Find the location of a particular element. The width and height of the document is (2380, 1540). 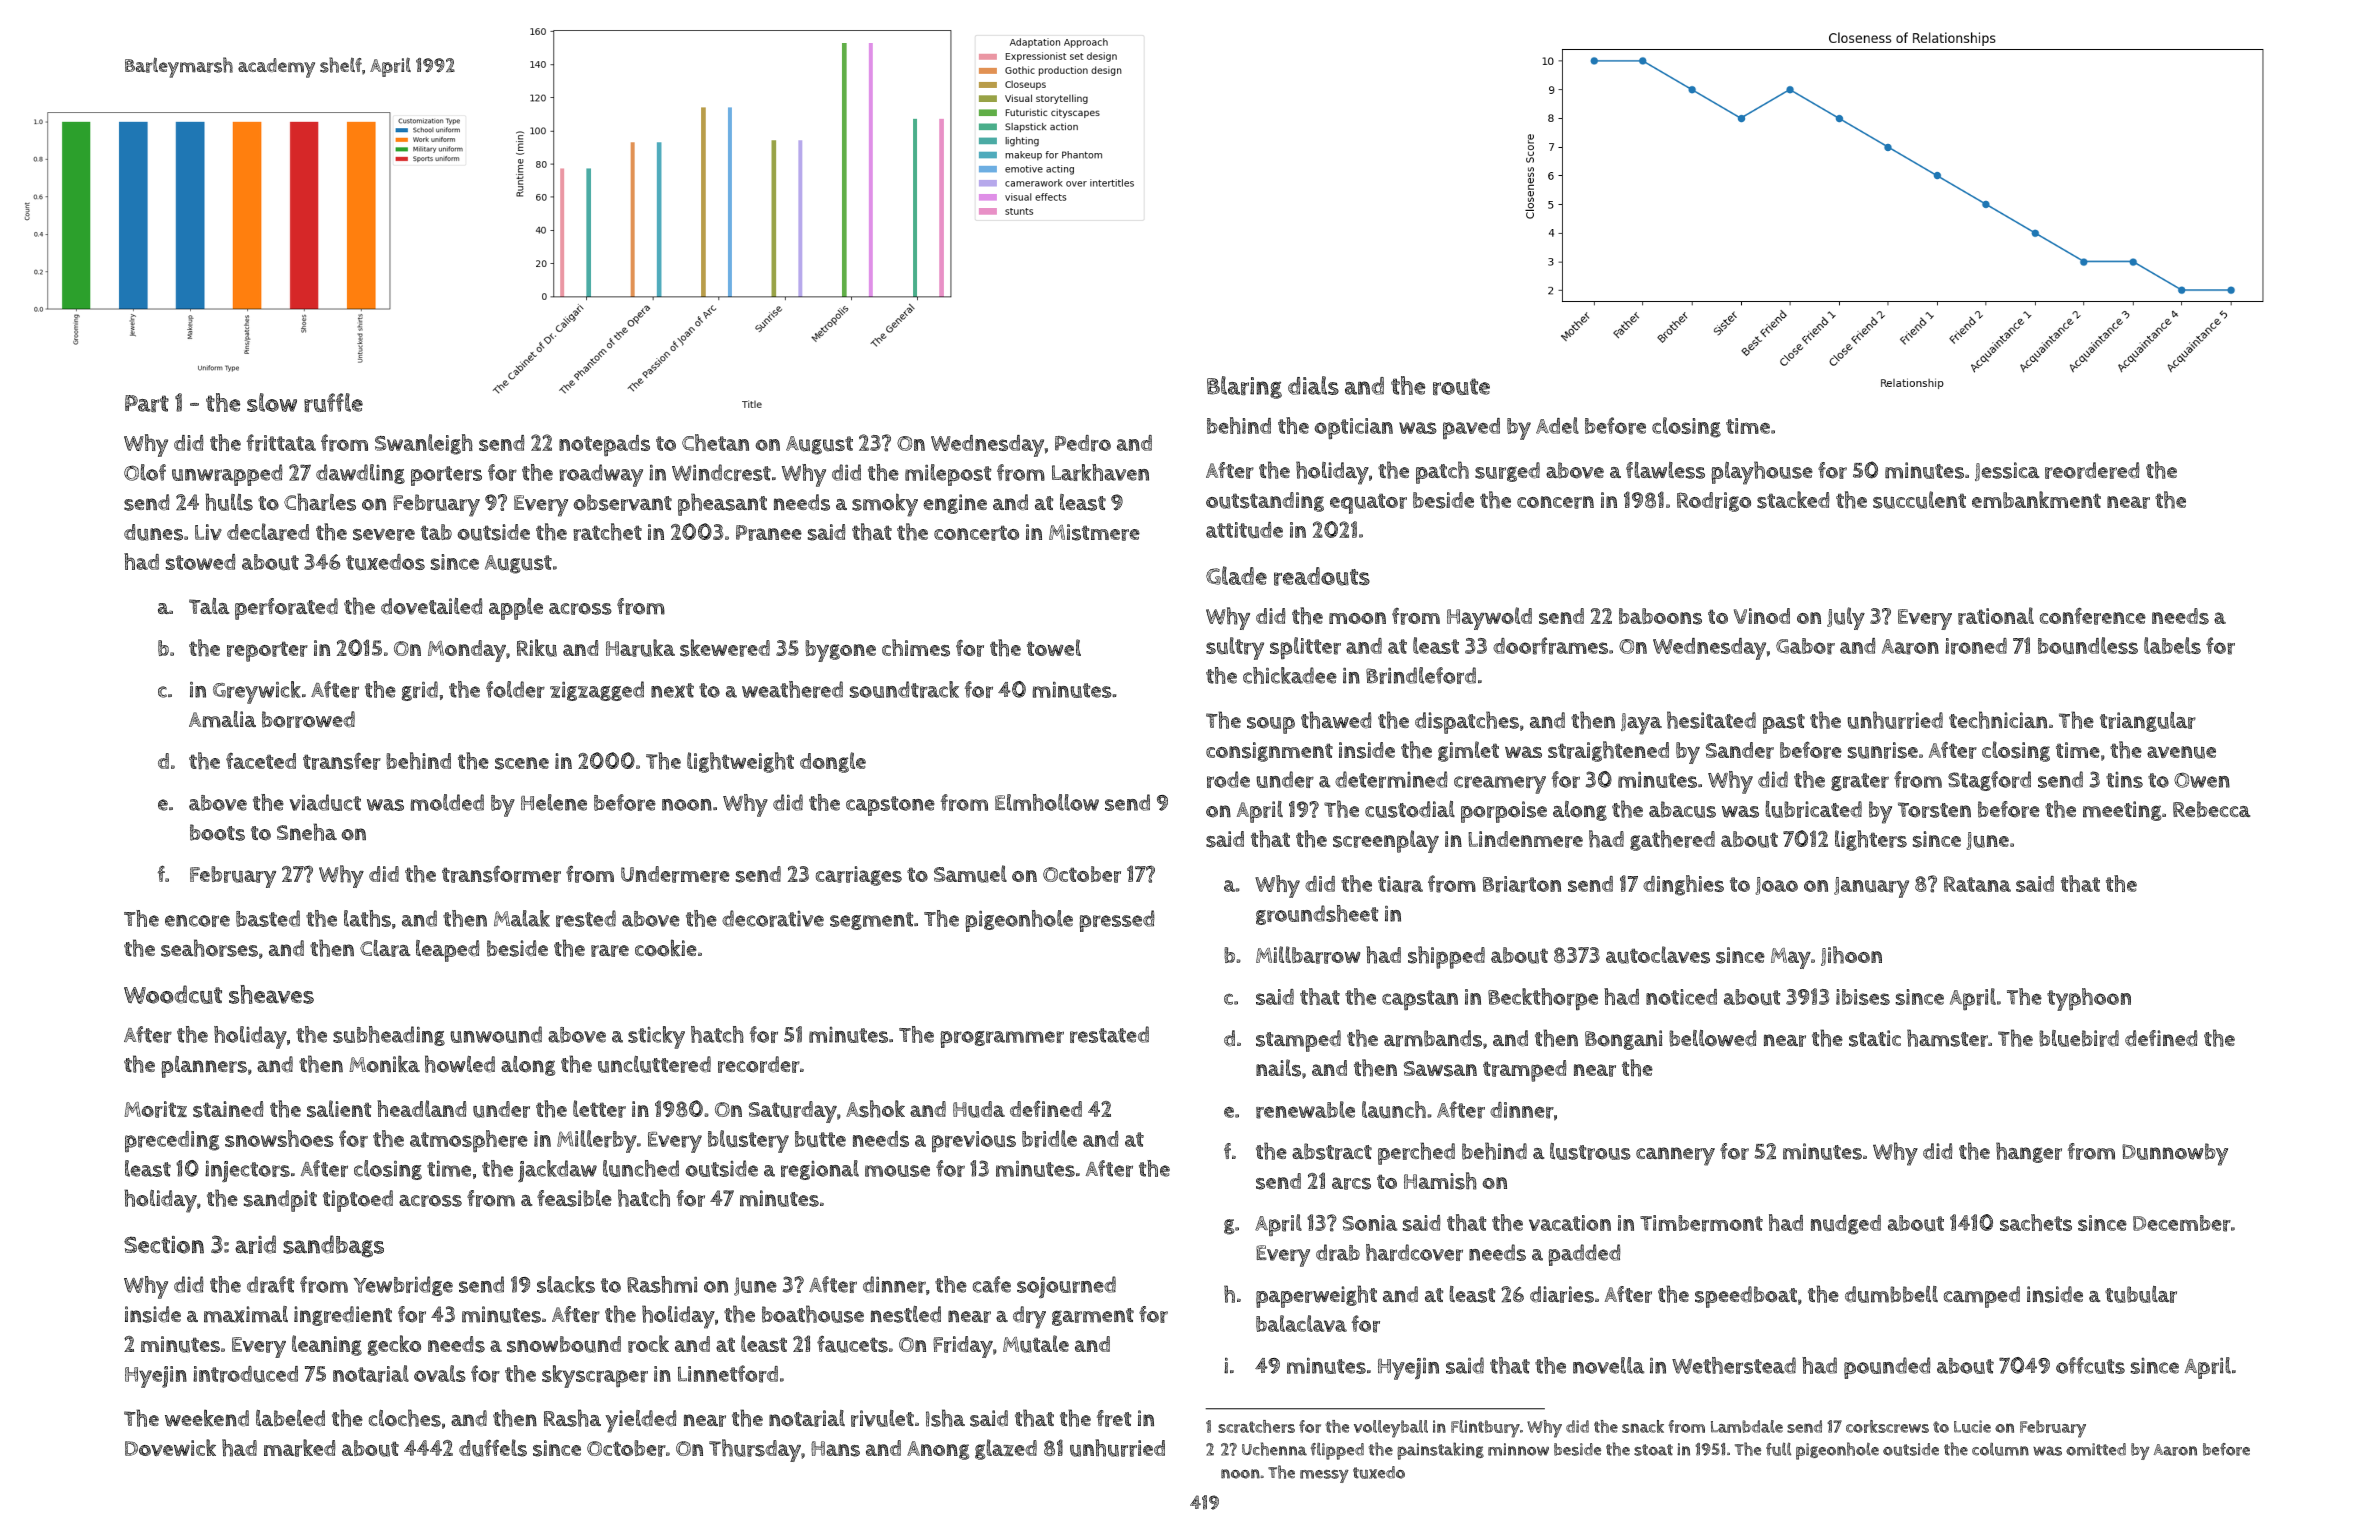

boots is located at coordinates (217, 832).
